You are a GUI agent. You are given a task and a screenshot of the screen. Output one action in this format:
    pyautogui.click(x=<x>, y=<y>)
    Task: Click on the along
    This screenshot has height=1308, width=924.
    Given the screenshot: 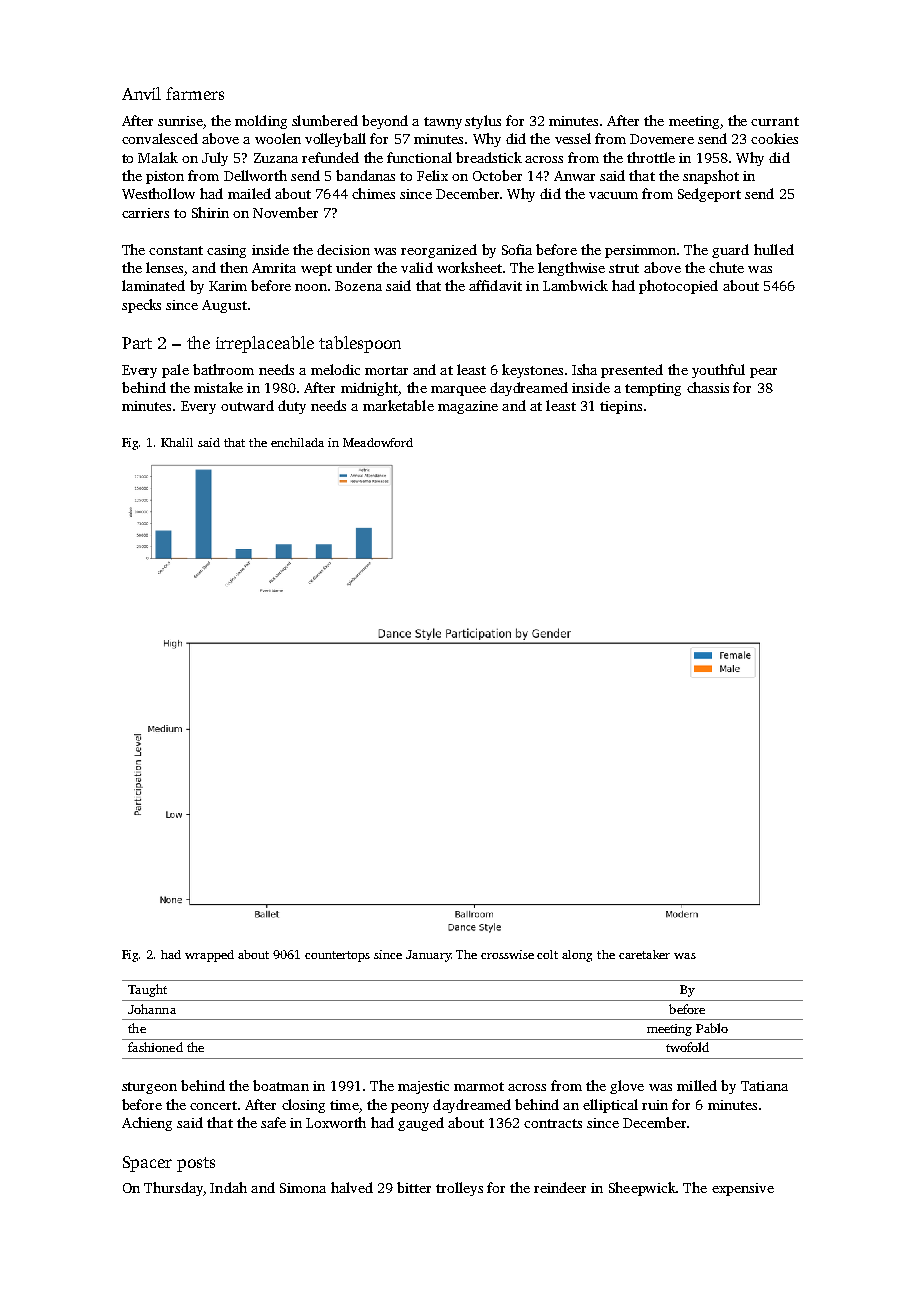 What is the action you would take?
    pyautogui.click(x=577, y=956)
